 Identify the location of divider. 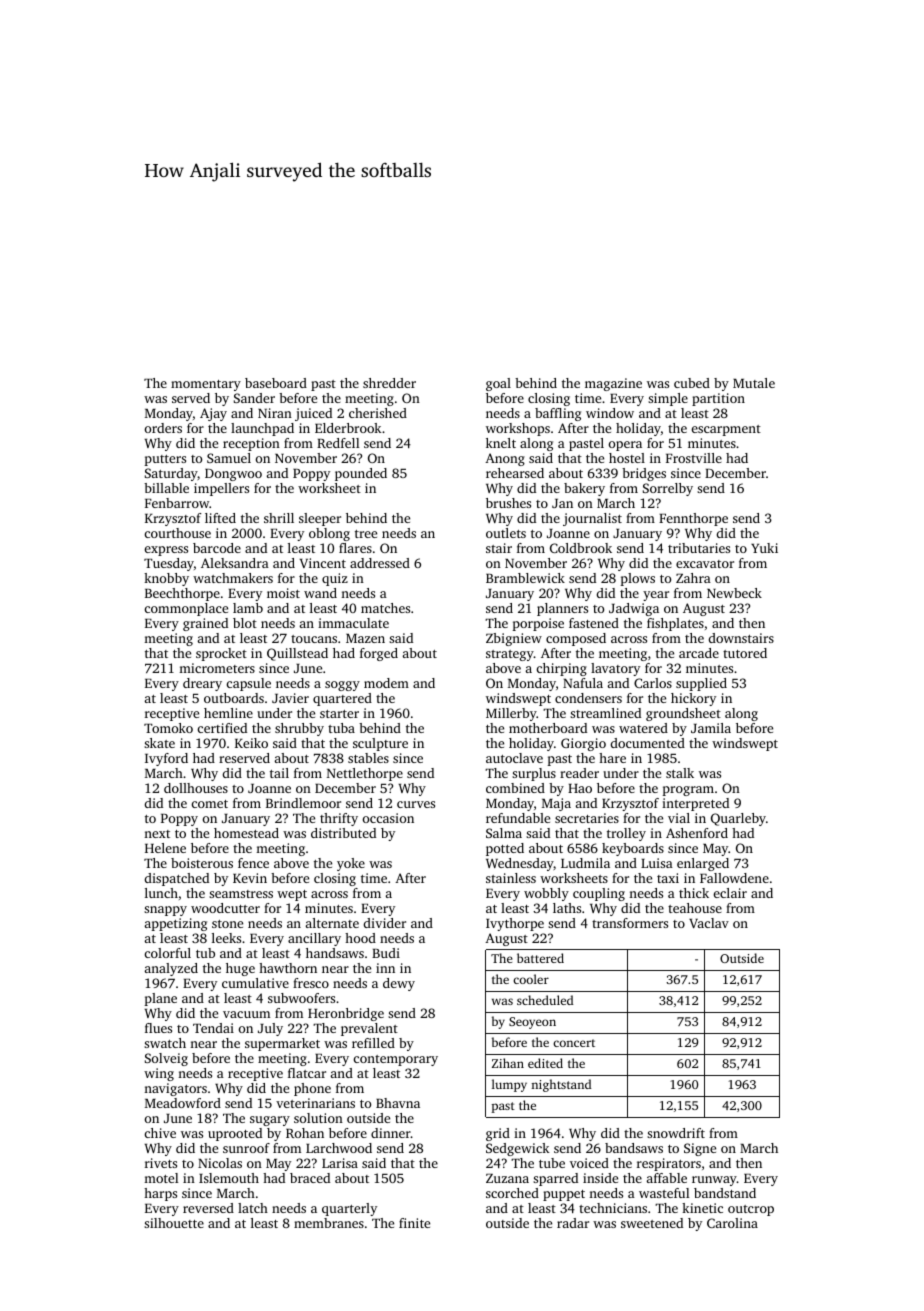
(385, 923).
